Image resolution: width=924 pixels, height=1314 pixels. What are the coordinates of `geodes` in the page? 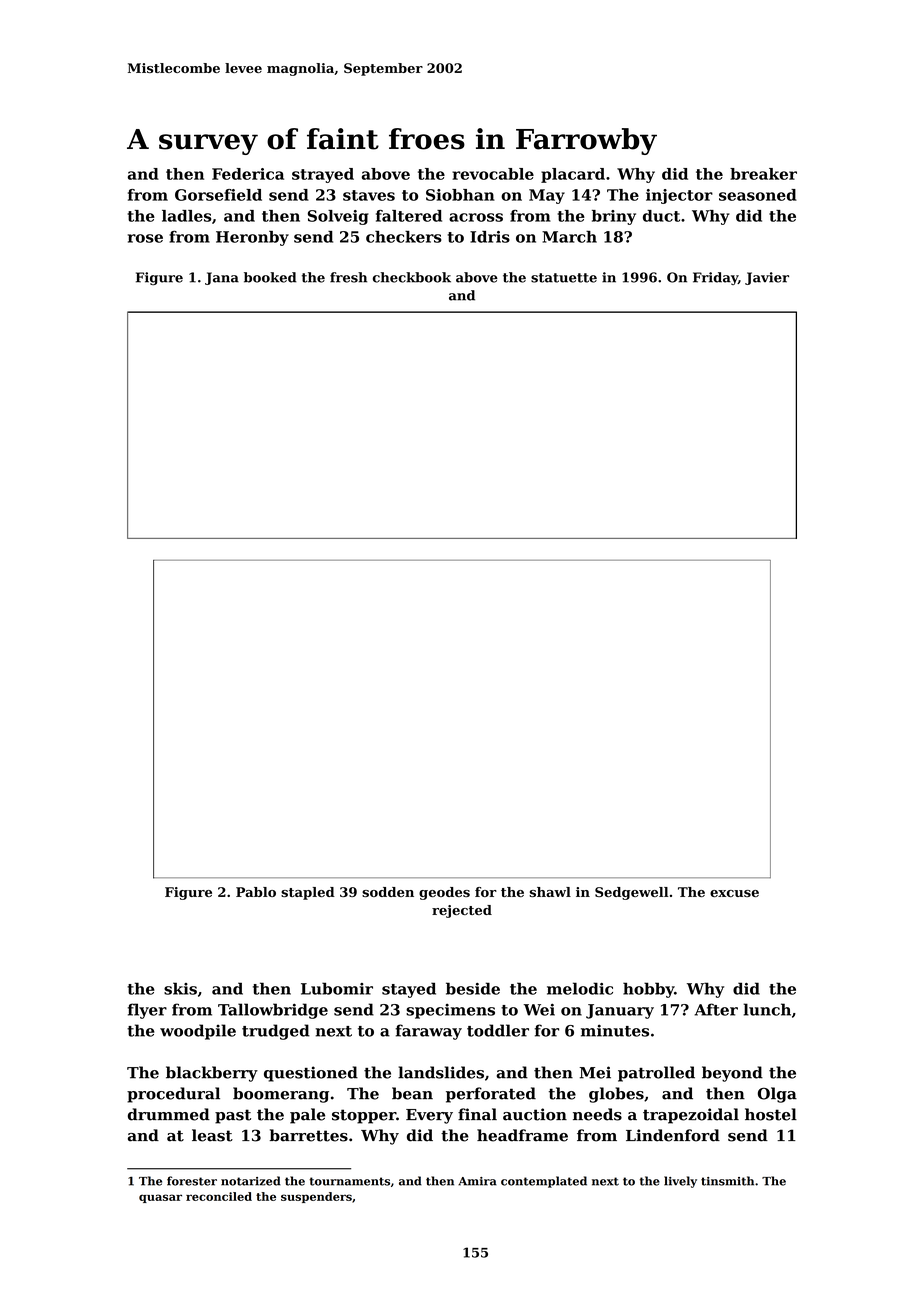 It's located at (444, 893).
